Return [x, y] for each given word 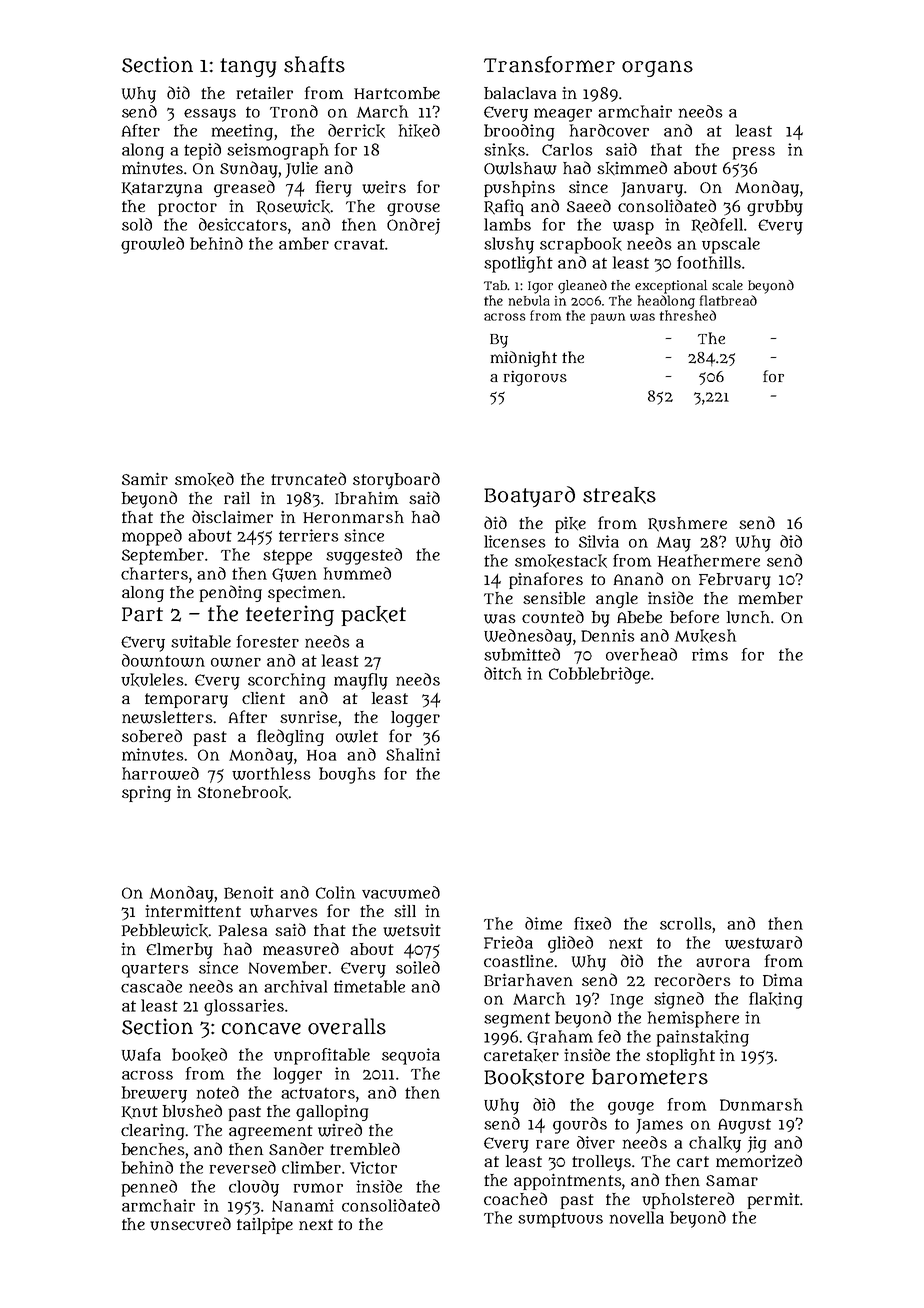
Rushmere [687, 524]
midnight [524, 359]
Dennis [608, 635]
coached [515, 1198]
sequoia [411, 1056]
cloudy [254, 1188]
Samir [145, 479]
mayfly [361, 681]
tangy [248, 68]
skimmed [632, 168]
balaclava [520, 93]
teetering [290, 615]
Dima [782, 980]
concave [261, 1028]
